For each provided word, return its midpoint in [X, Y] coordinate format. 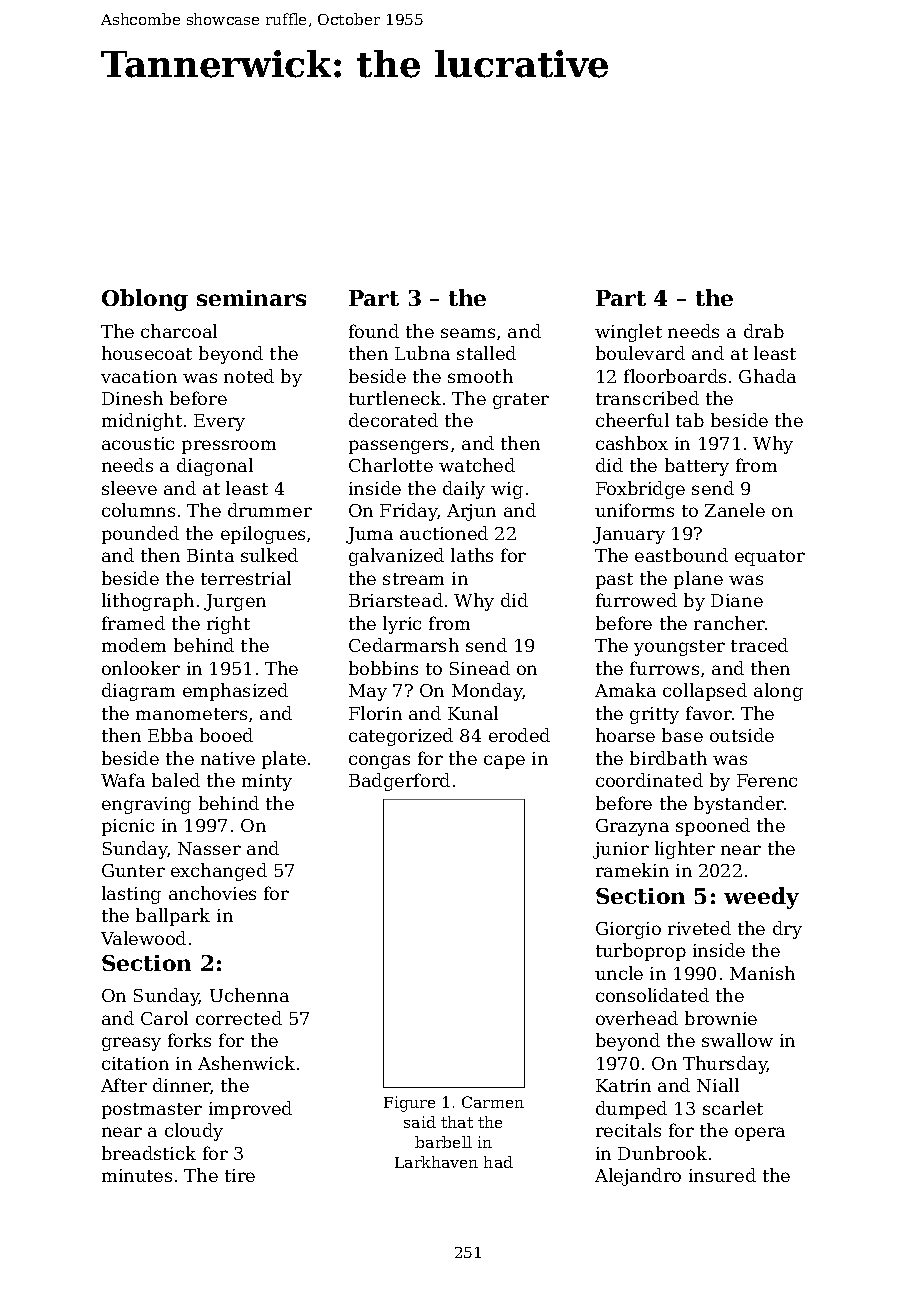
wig [507, 490]
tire [240, 1175]
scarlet [733, 1108]
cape [504, 762]
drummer [270, 510]
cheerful [632, 420]
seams [468, 333]
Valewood [143, 938]
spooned [713, 827]
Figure [409, 1104]
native [228, 758]
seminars [251, 298]
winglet [628, 333]
